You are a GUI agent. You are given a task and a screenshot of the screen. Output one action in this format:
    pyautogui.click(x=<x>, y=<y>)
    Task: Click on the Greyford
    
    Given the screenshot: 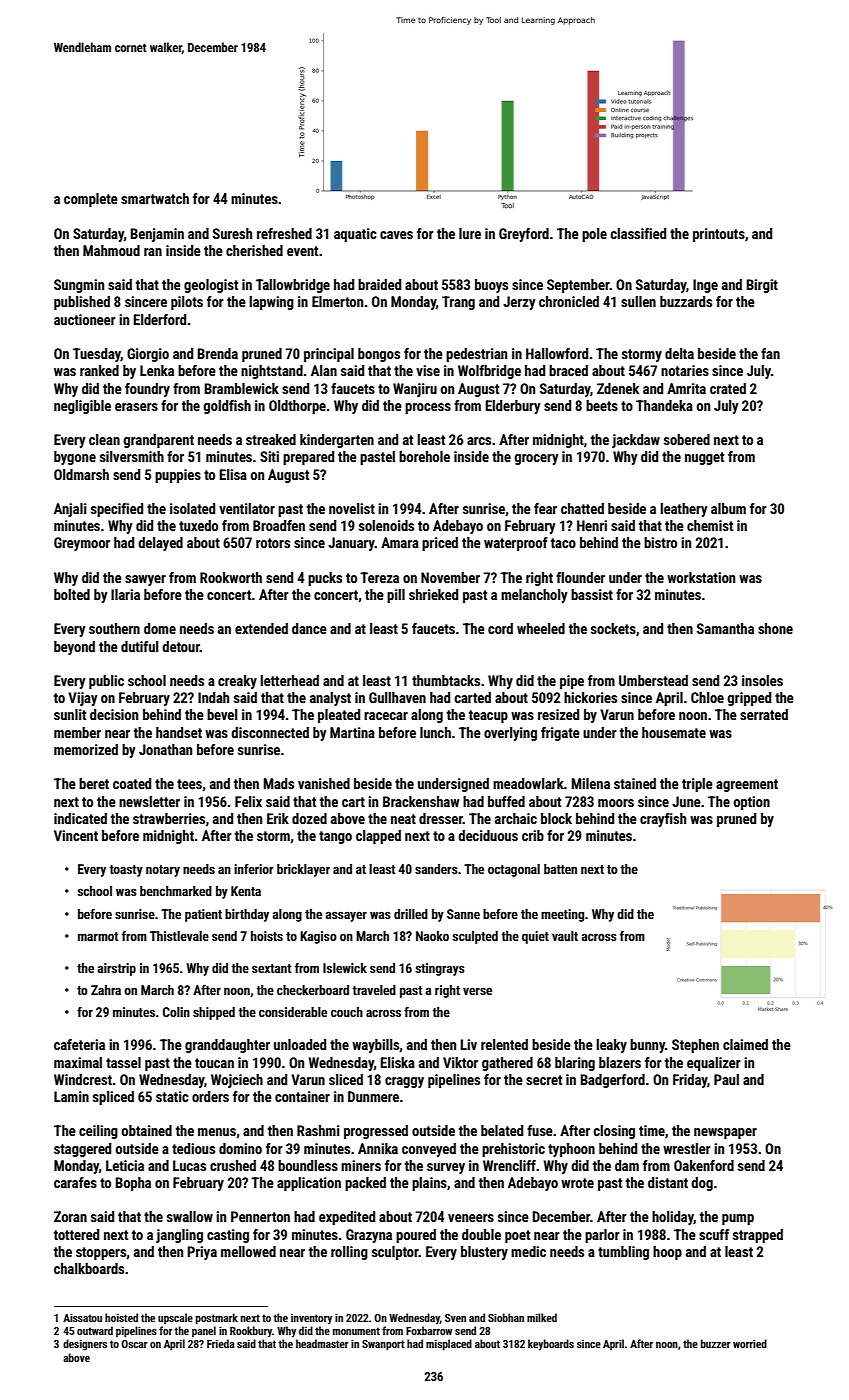 What is the action you would take?
    pyautogui.click(x=524, y=235)
